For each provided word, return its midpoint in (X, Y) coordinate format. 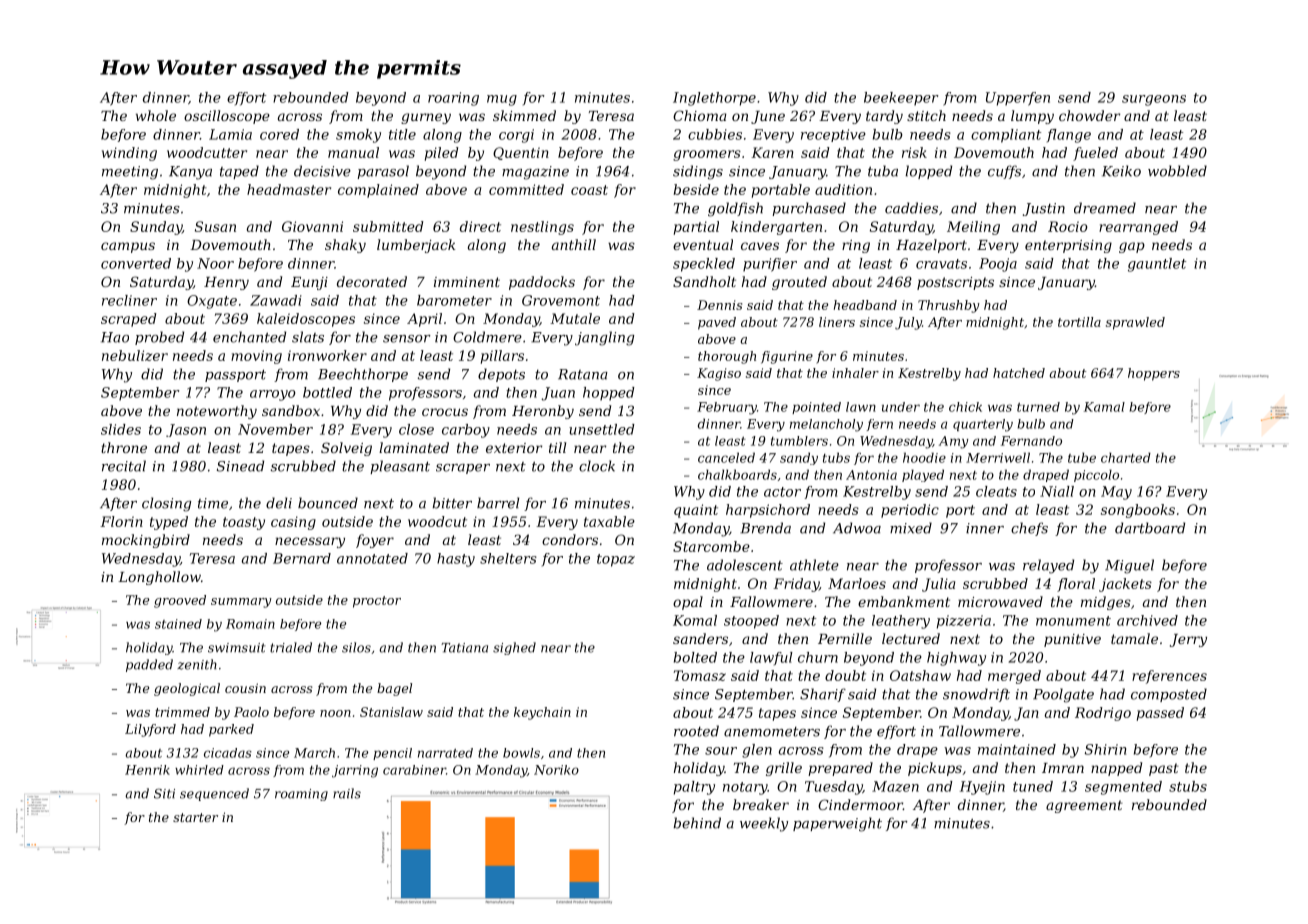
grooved (180, 601)
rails (347, 793)
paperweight (837, 824)
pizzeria (964, 622)
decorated (372, 281)
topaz (616, 560)
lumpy (1032, 117)
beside (696, 189)
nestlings (542, 228)
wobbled (1177, 171)
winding (129, 154)
